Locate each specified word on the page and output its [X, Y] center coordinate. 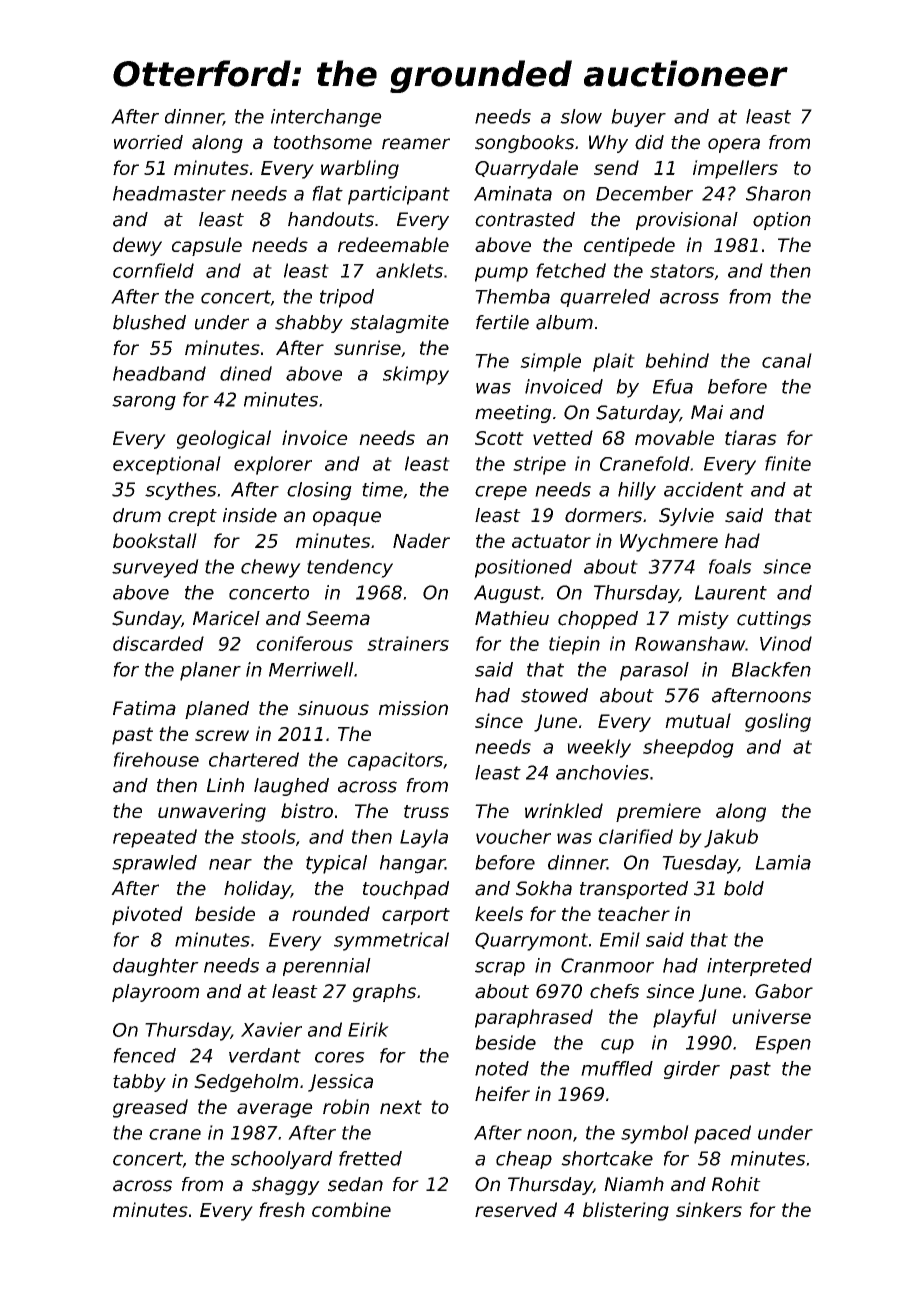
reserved [516, 1209]
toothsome [323, 142]
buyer [638, 118]
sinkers [709, 1209]
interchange [326, 118]
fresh [282, 1209]
